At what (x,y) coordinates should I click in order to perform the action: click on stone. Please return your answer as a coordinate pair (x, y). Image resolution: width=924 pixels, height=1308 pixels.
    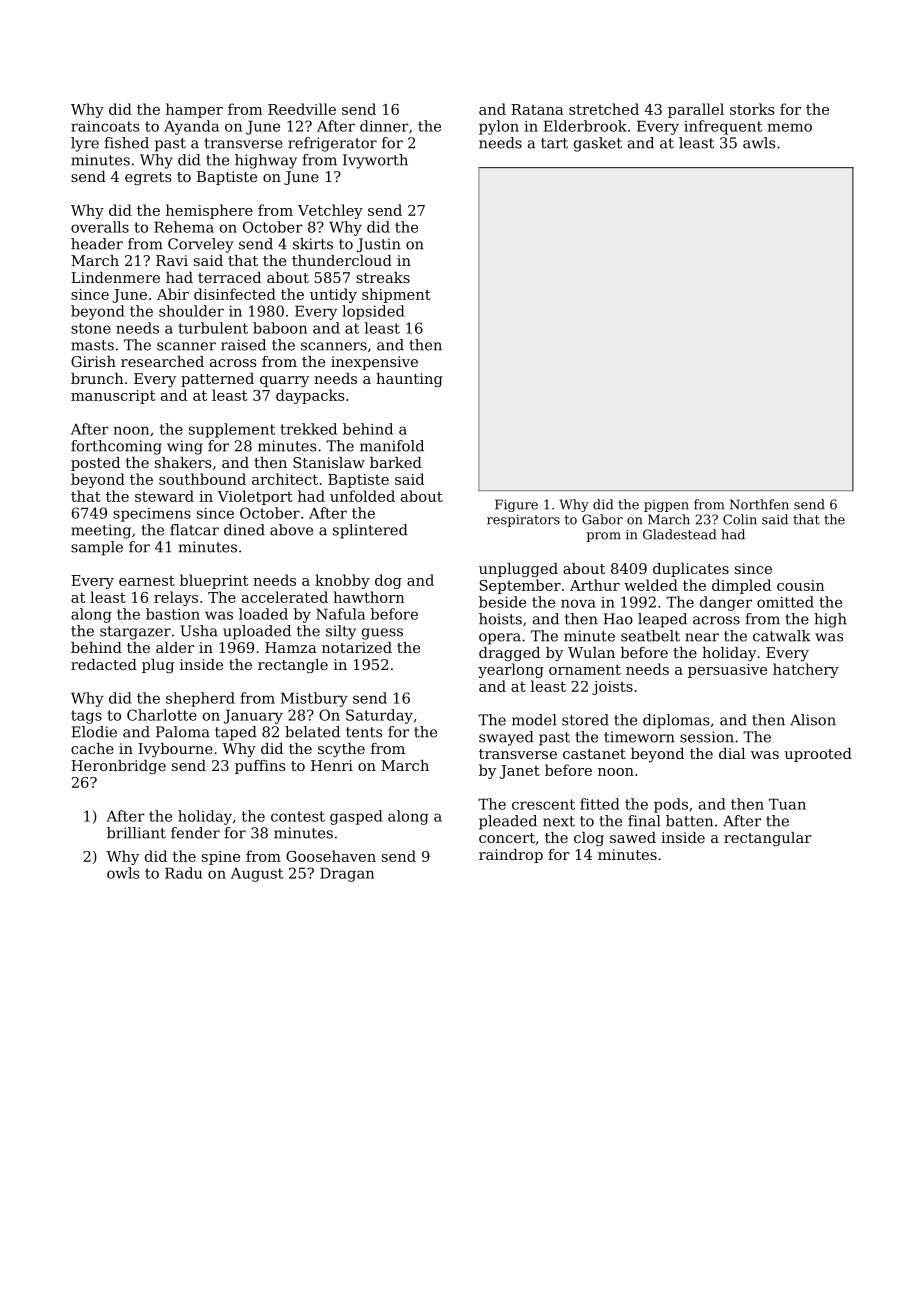
    Looking at the image, I should click on (91, 328).
